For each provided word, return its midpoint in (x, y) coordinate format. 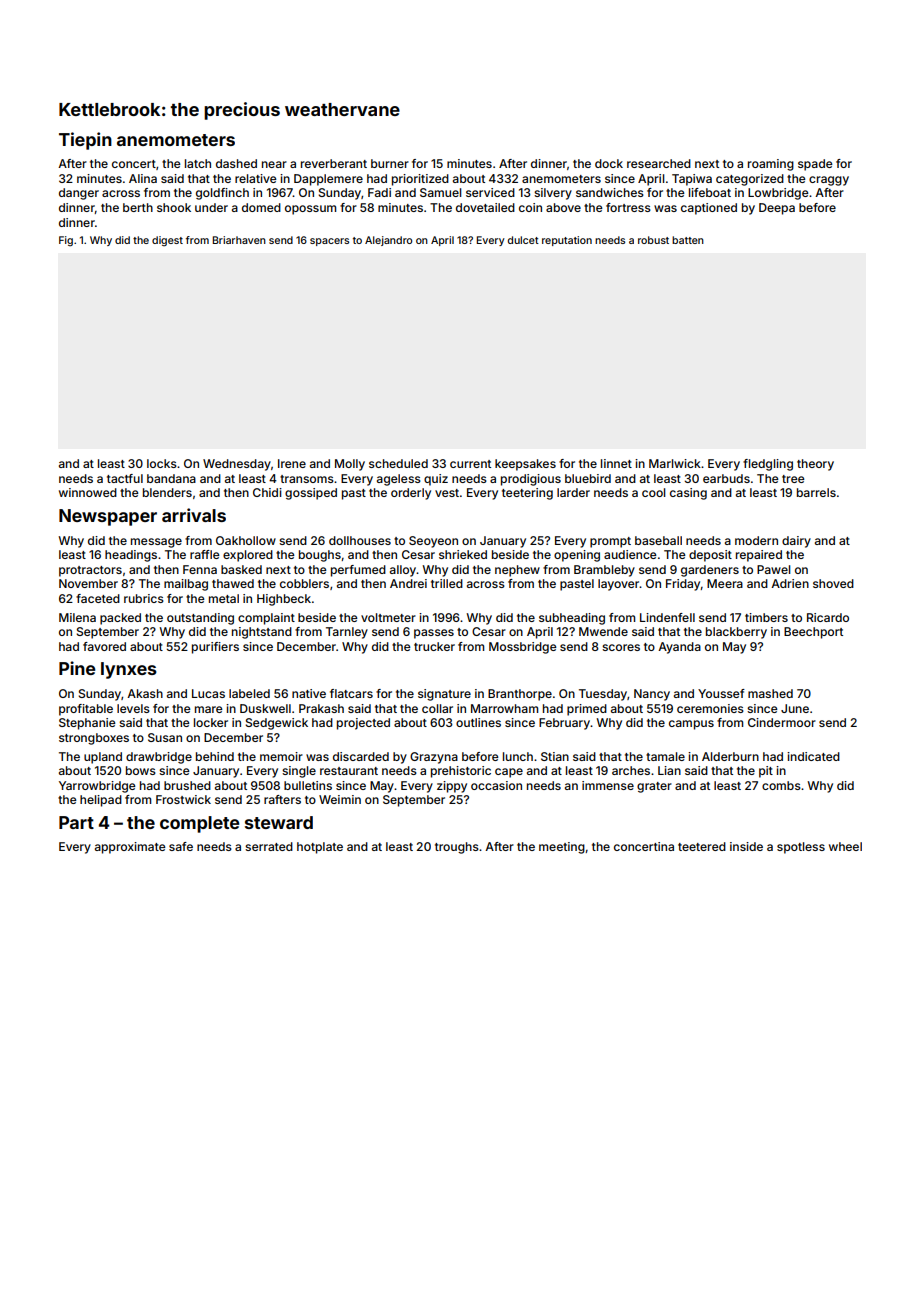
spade (815, 165)
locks (162, 463)
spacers (329, 242)
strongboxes (94, 739)
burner (390, 163)
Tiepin (85, 141)
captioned (709, 209)
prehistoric (461, 772)
